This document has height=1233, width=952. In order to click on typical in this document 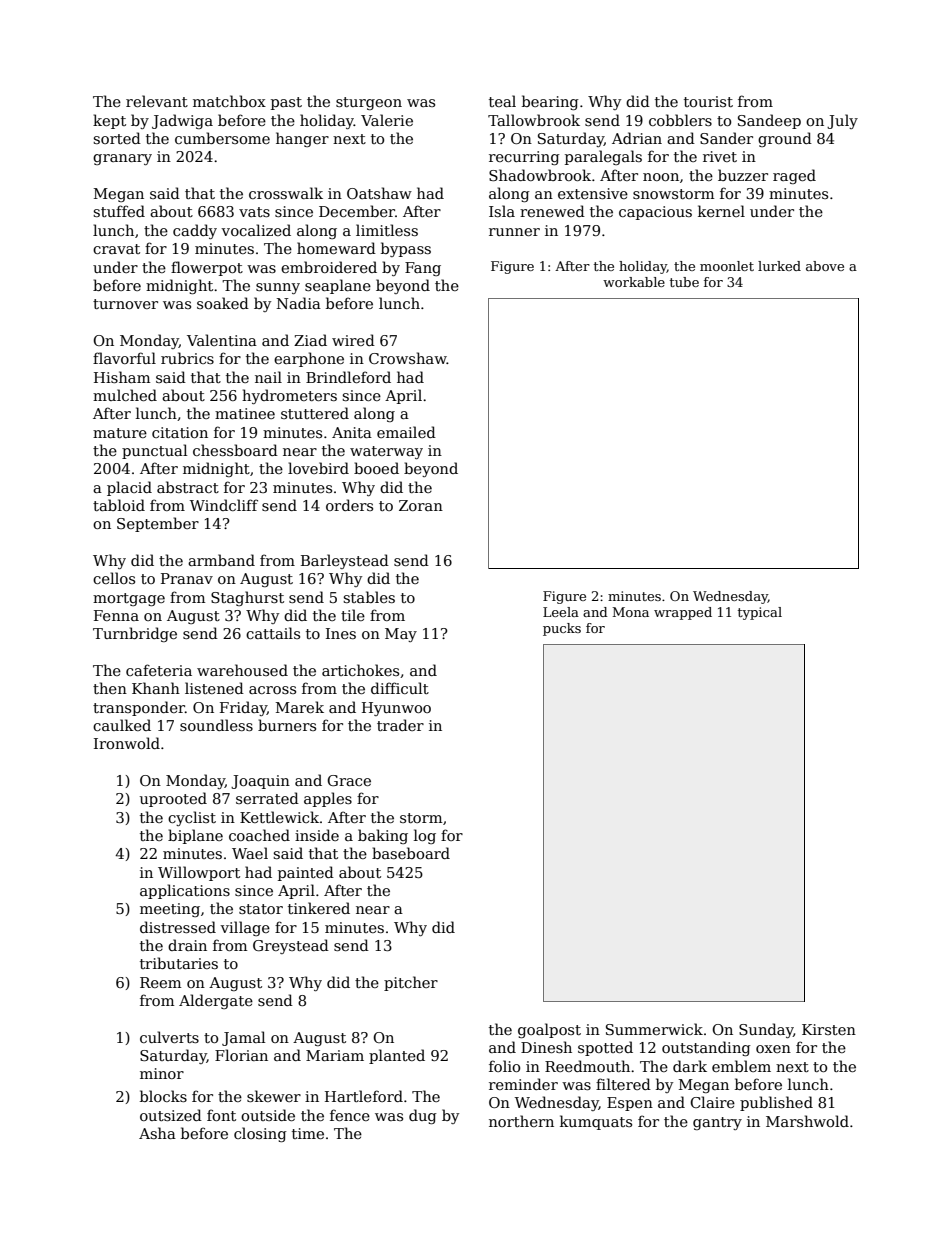, I will do `click(760, 613)`.
